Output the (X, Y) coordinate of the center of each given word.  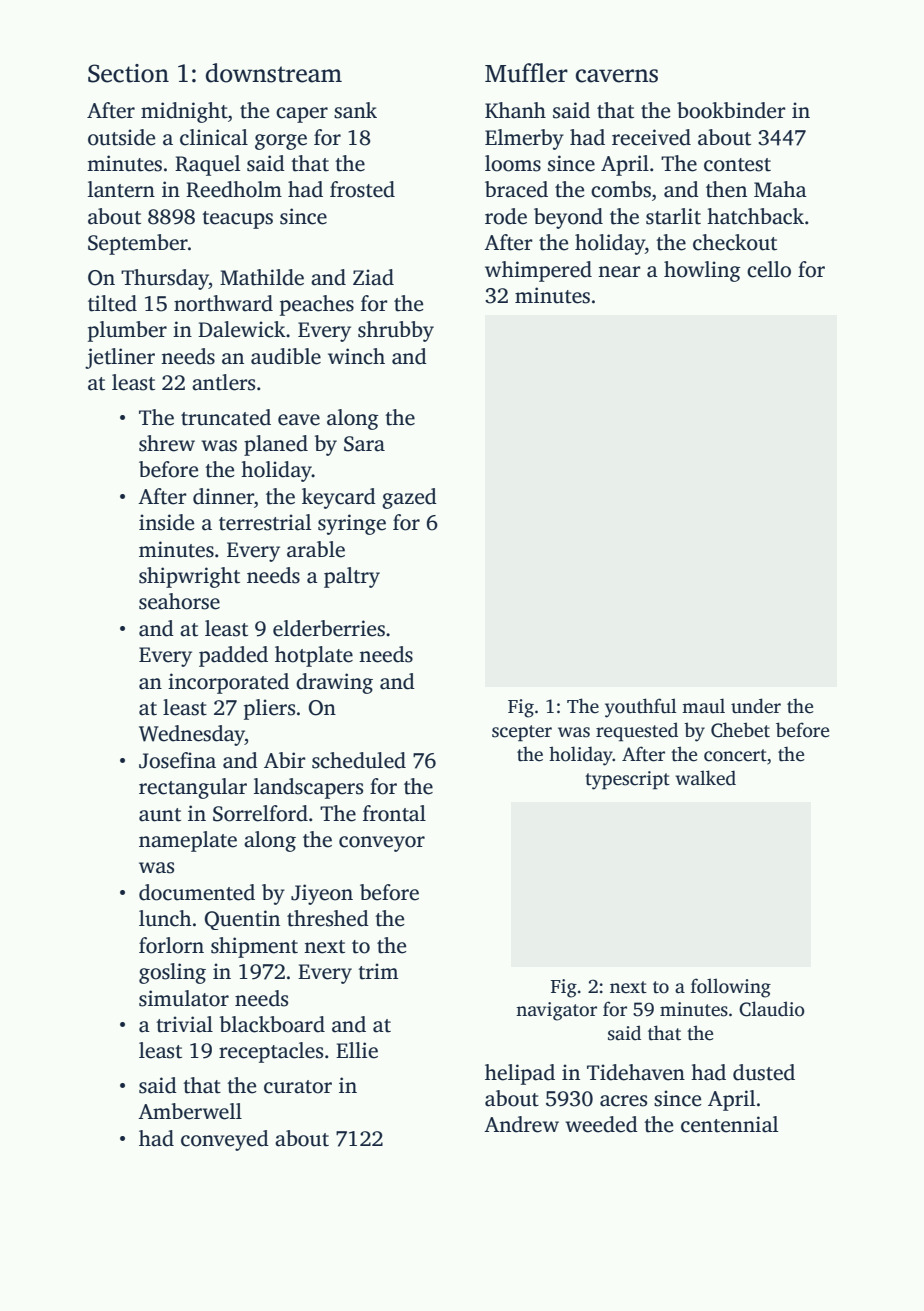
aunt (160, 815)
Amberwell (190, 1111)
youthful (641, 708)
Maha (780, 189)
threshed (328, 918)
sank (355, 110)
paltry (352, 577)
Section (128, 73)
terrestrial (265, 522)
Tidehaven (636, 1072)
